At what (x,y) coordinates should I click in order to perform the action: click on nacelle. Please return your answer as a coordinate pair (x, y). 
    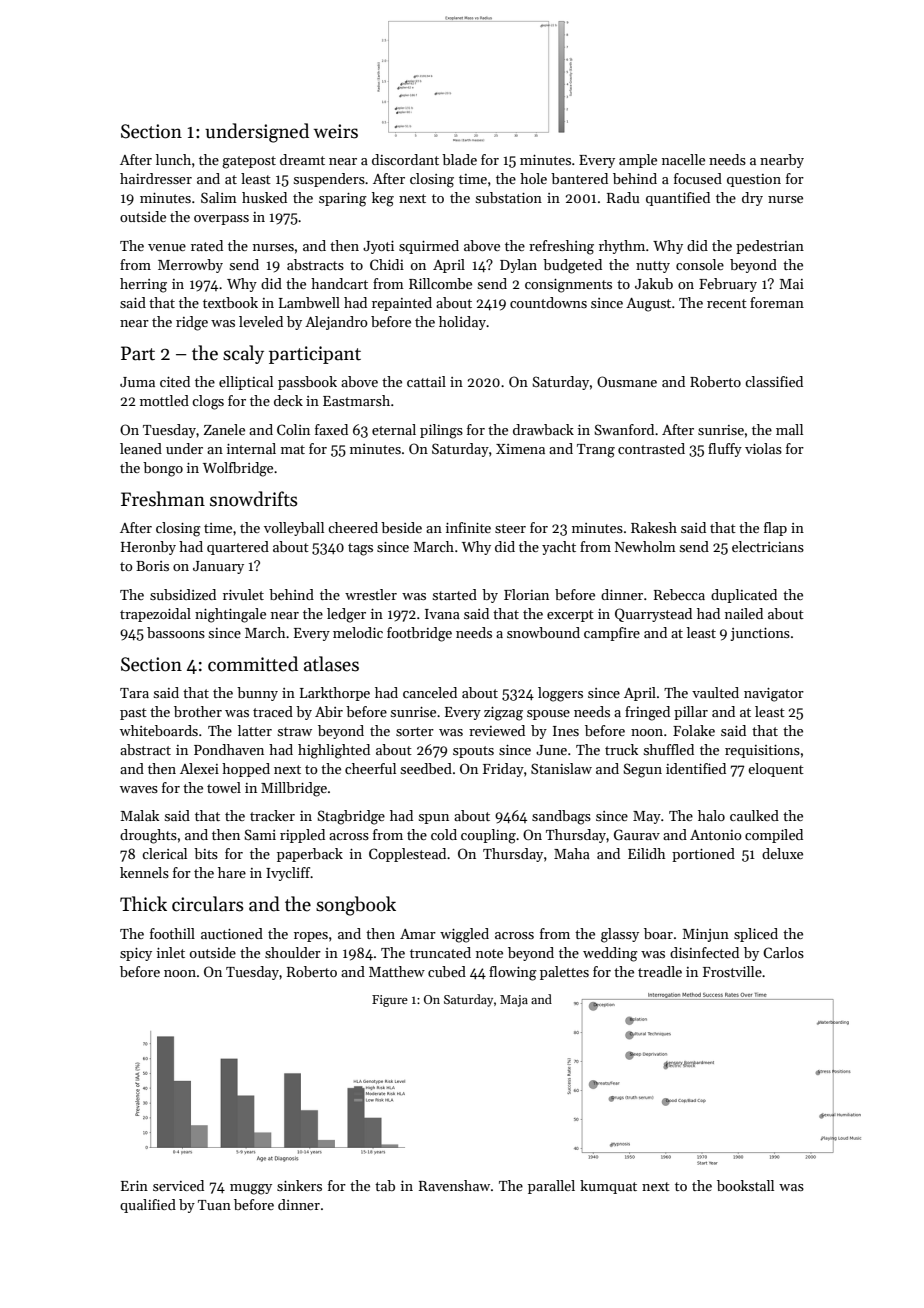
    Looking at the image, I should click on (683, 159).
